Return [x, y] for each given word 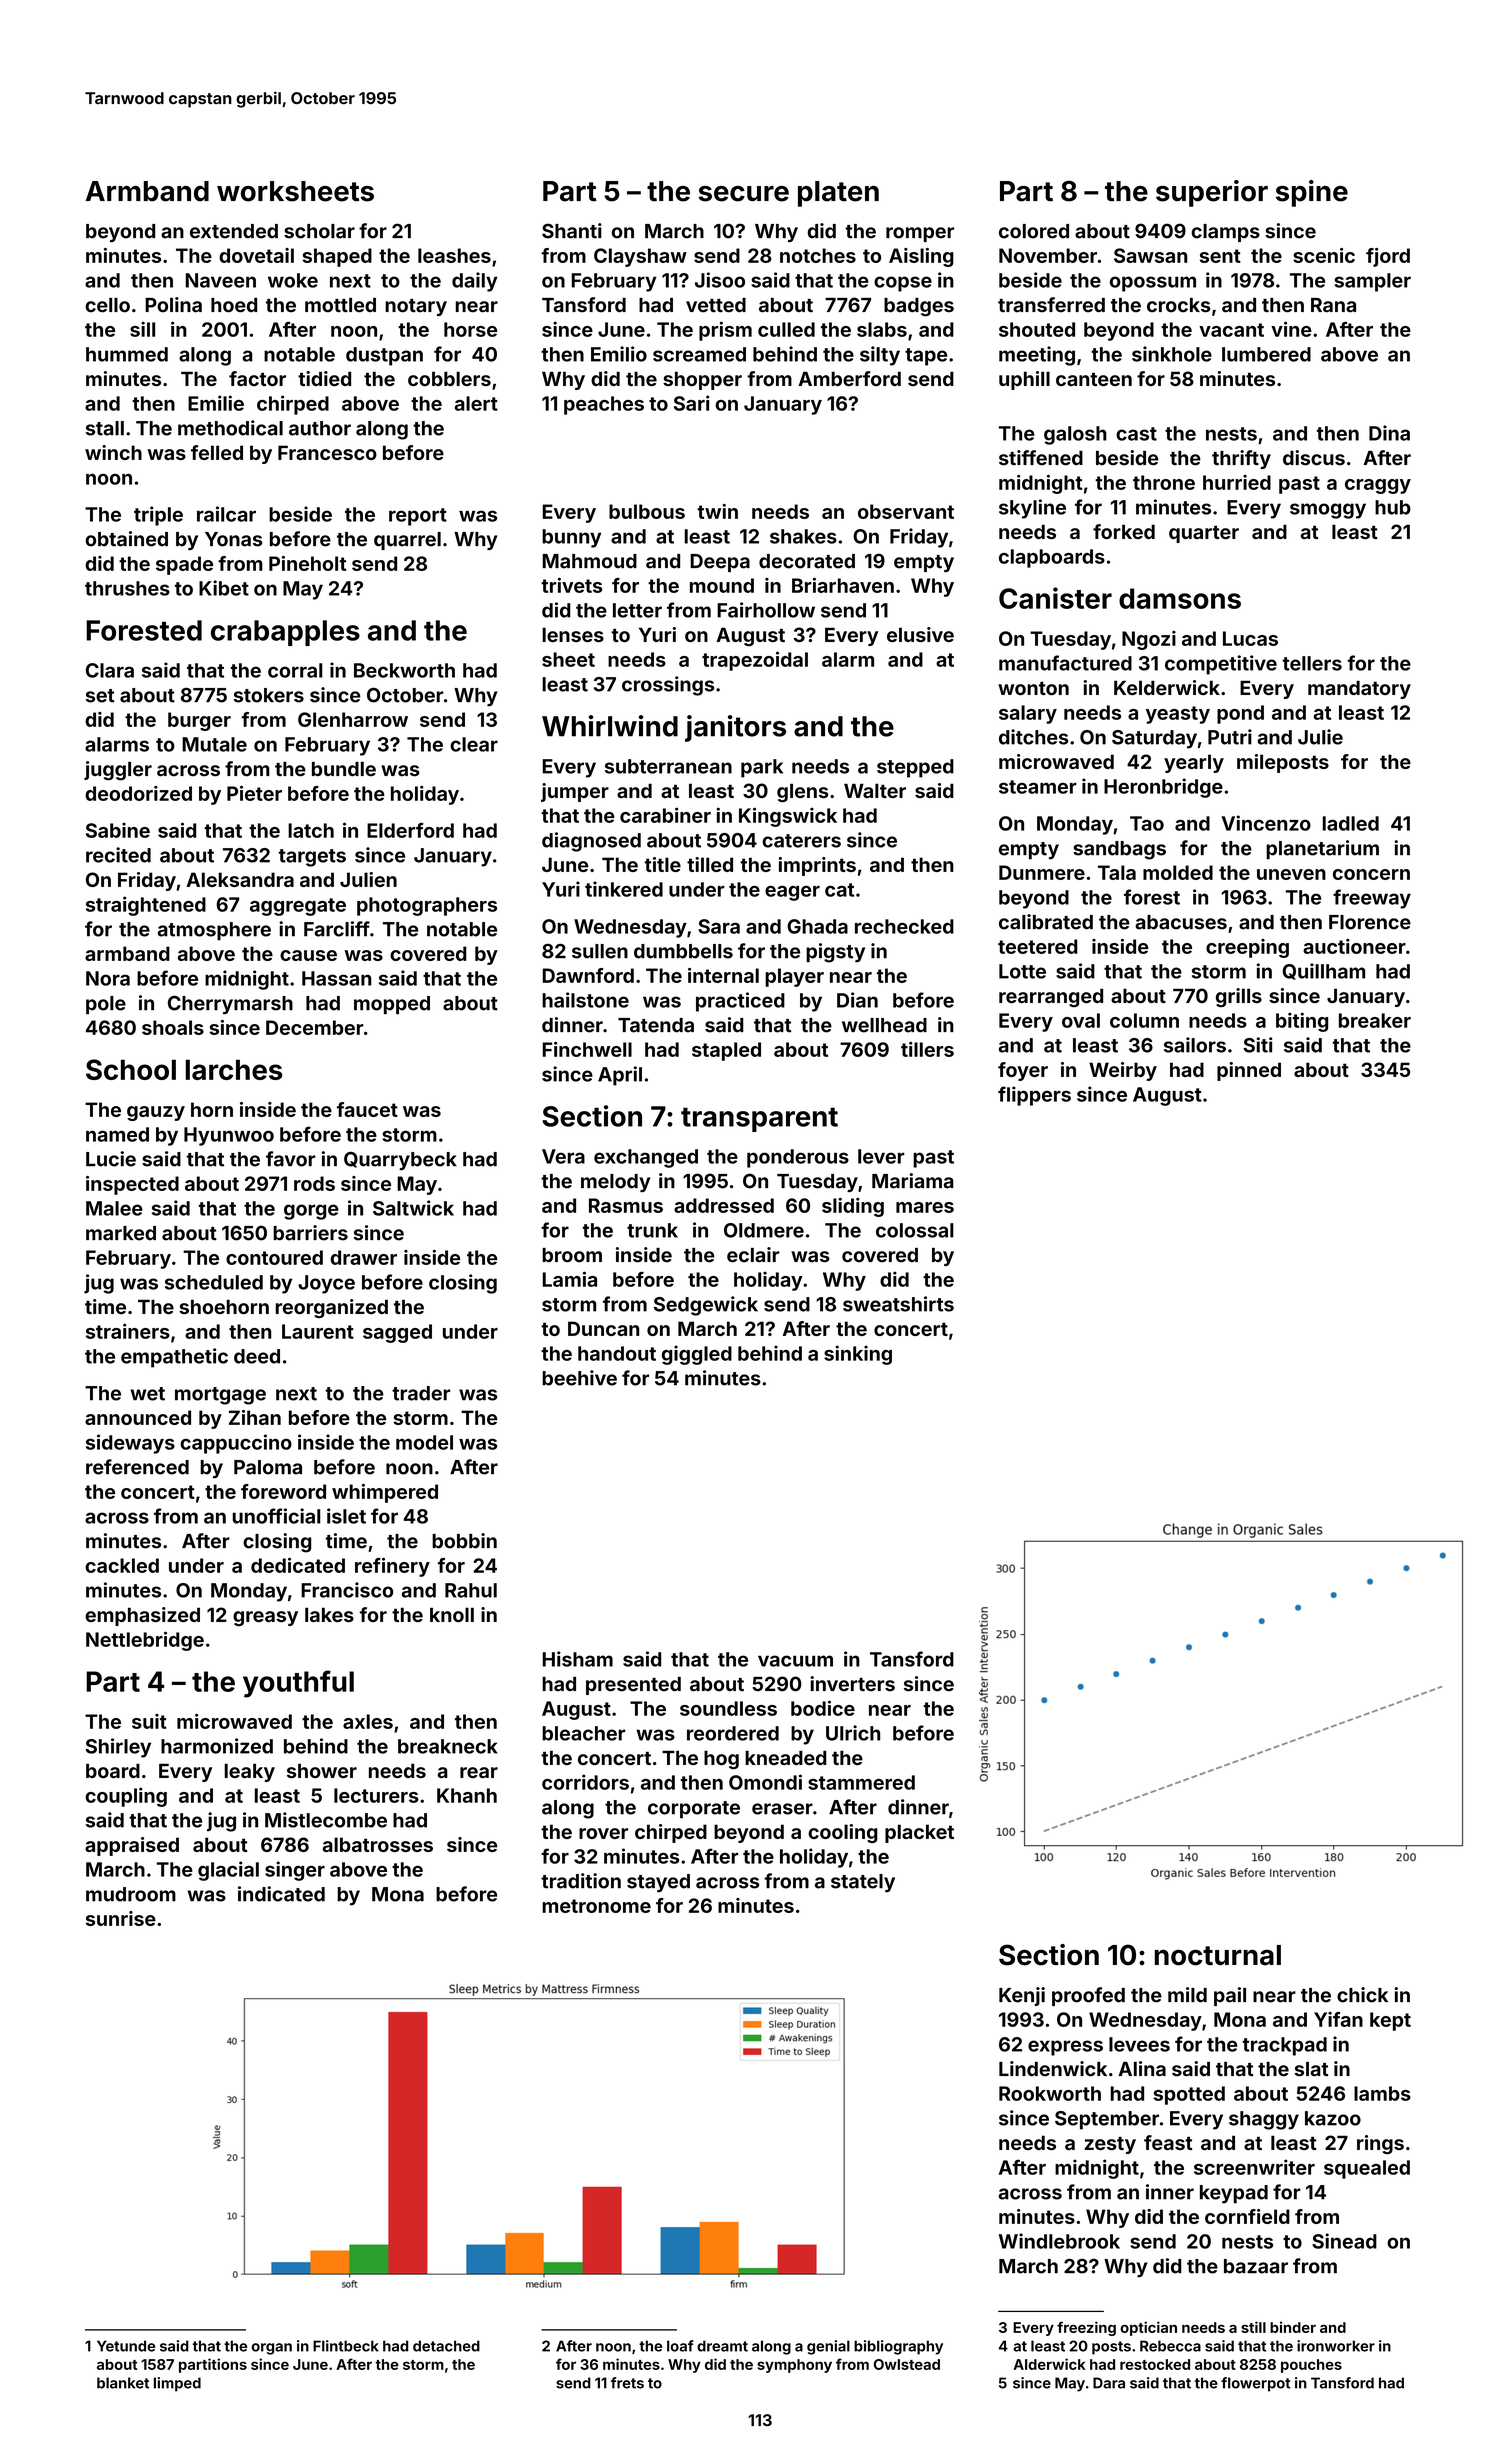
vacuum [795, 1661]
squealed [1367, 2169]
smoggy [1328, 511]
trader [421, 1393]
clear [474, 744]
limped [177, 2384]
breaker [1375, 1020]
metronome [596, 1906]
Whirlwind [610, 726]
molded [1178, 872]
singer [295, 1871]
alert [476, 403]
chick [1362, 1995]
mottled [340, 305]
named [117, 1134]
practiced [740, 1002]
